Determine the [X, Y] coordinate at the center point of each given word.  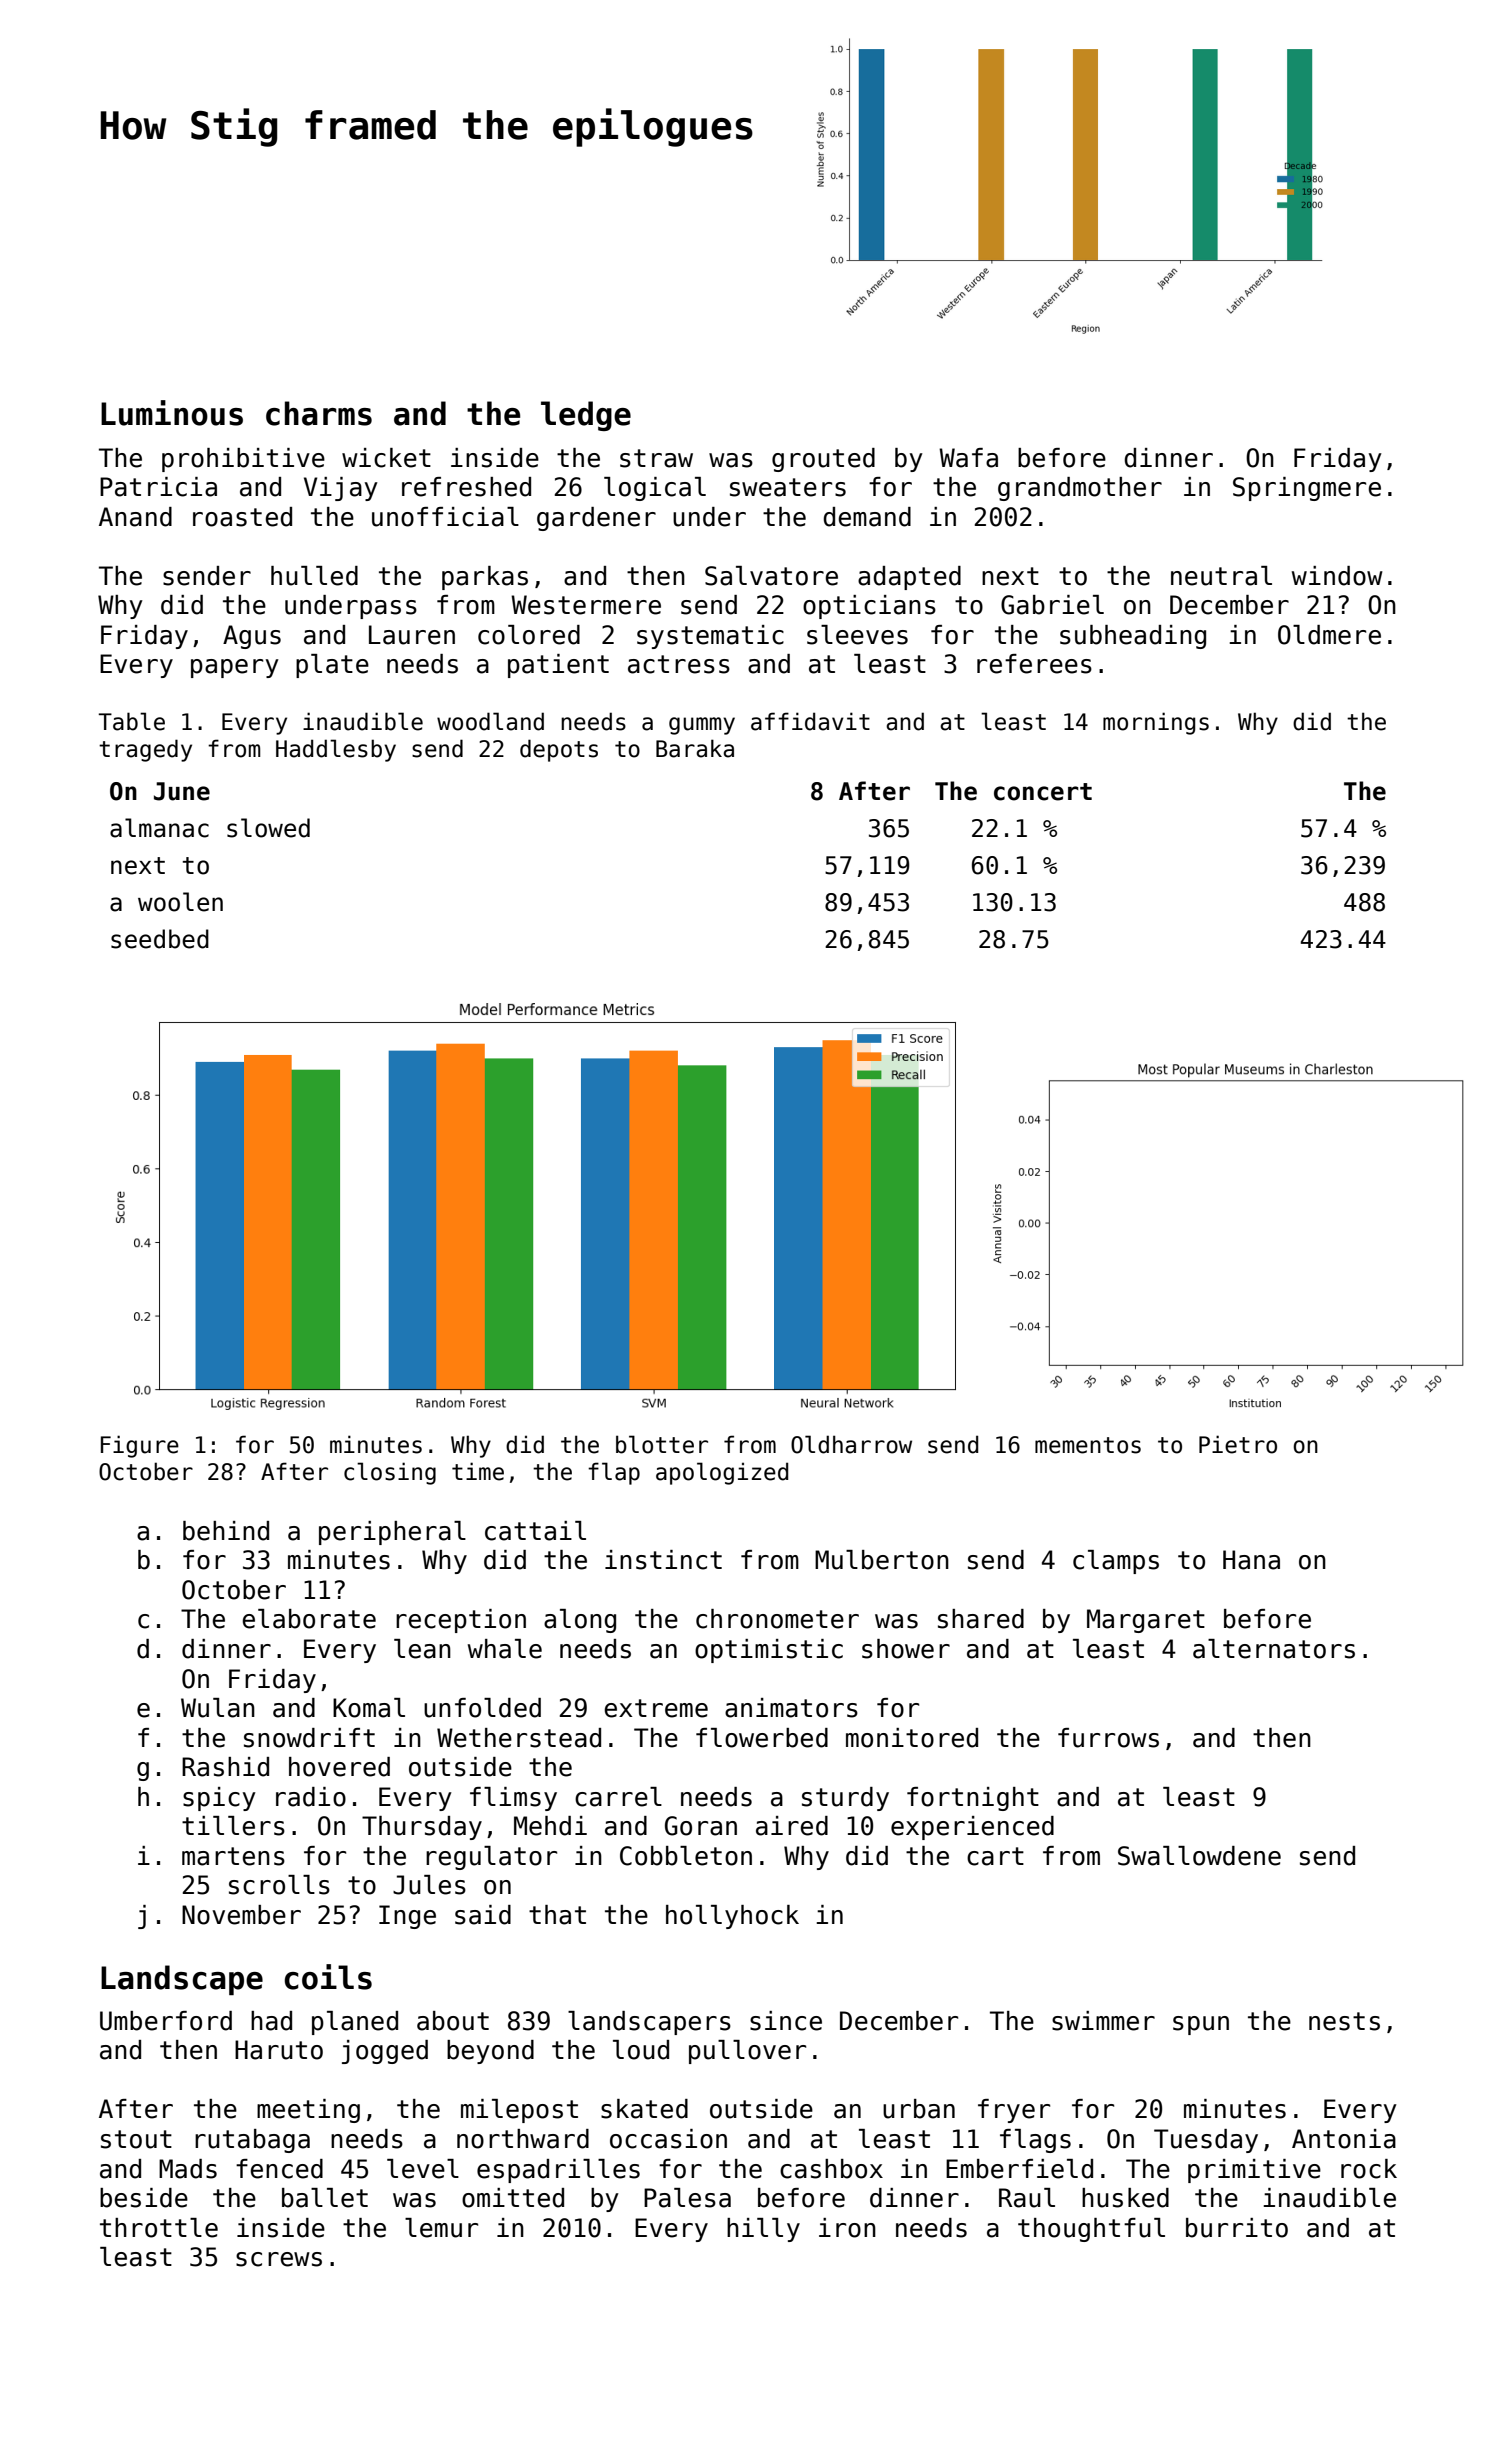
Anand [135, 517]
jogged [385, 2052]
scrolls [279, 1885]
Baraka [695, 748]
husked [1125, 2198]
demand [867, 517]
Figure [140, 1446]
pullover [747, 2052]
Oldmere [1329, 635]
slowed [268, 828]
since [786, 2021]
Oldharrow [851, 1444]
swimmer [1103, 2021]
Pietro [1238, 1444]
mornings [1156, 723]
